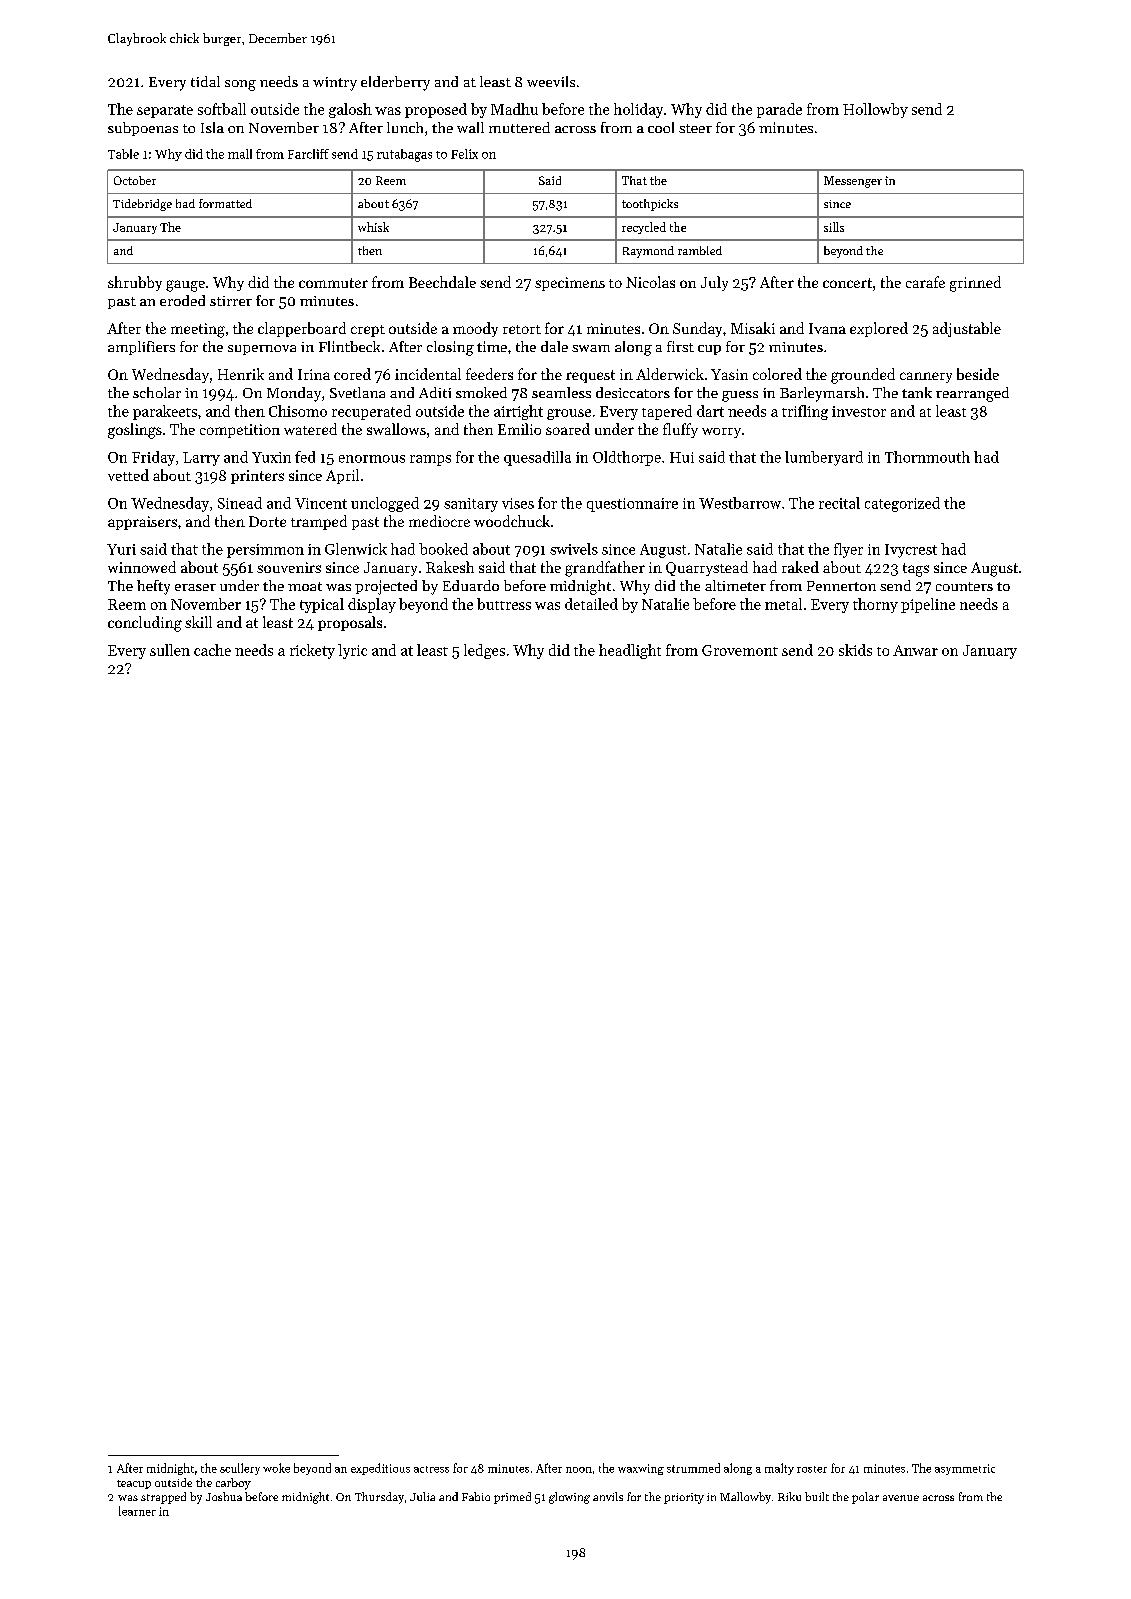 This image has width=1131, height=1599. I want to click on swam, so click(591, 348).
